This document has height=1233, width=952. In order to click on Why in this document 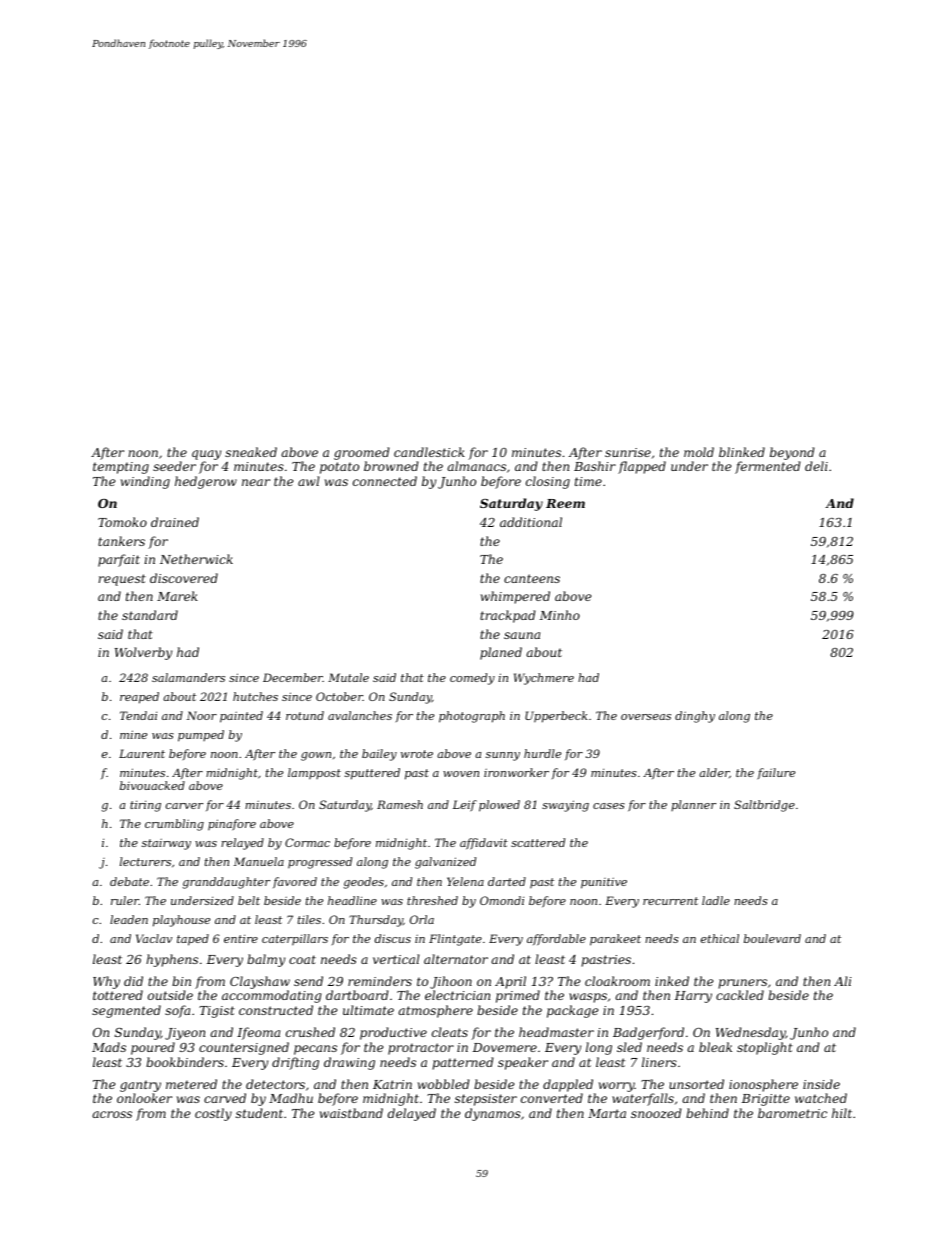, I will do `click(106, 982)`.
